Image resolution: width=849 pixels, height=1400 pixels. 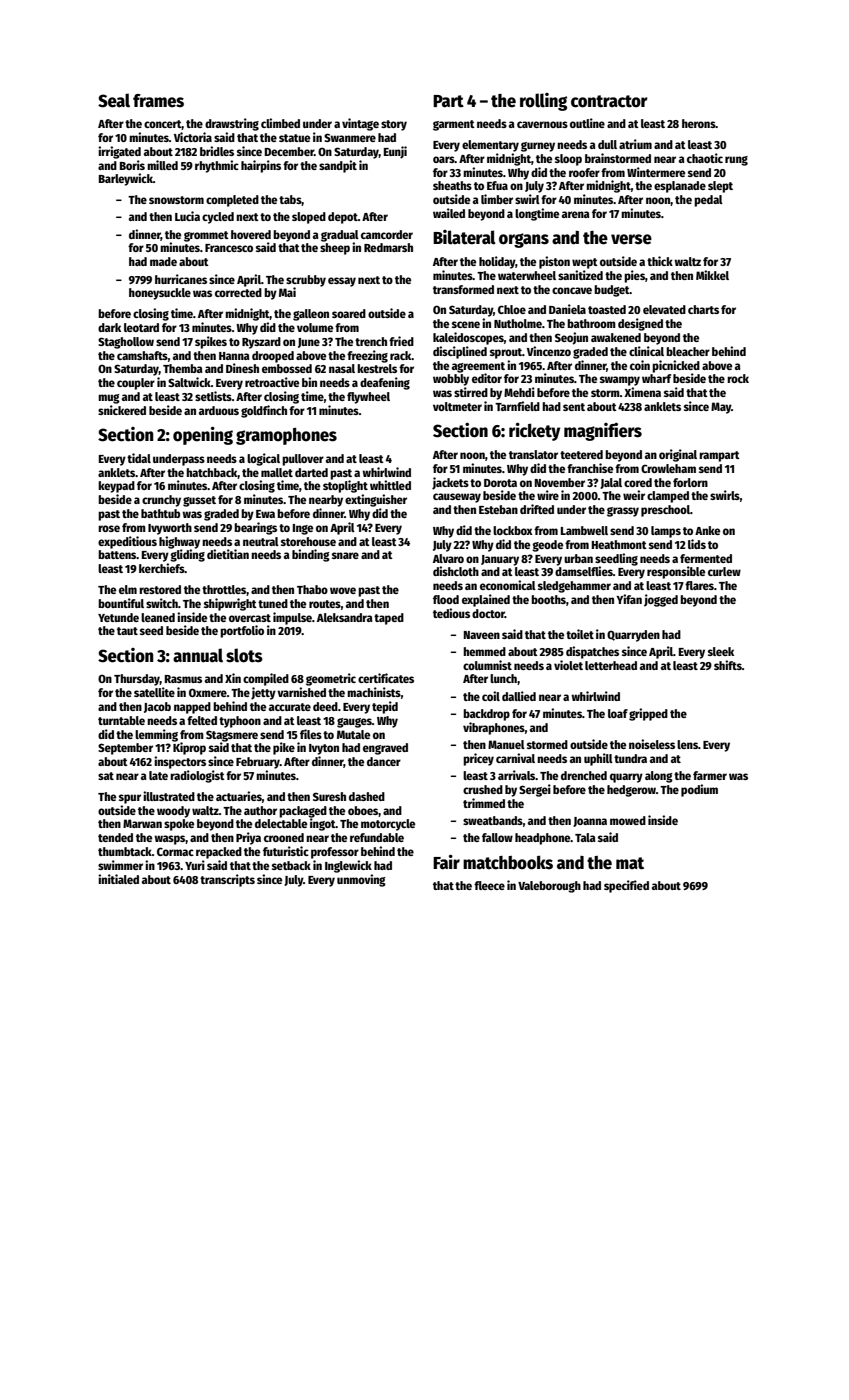 I want to click on Ryszard, so click(x=261, y=343).
